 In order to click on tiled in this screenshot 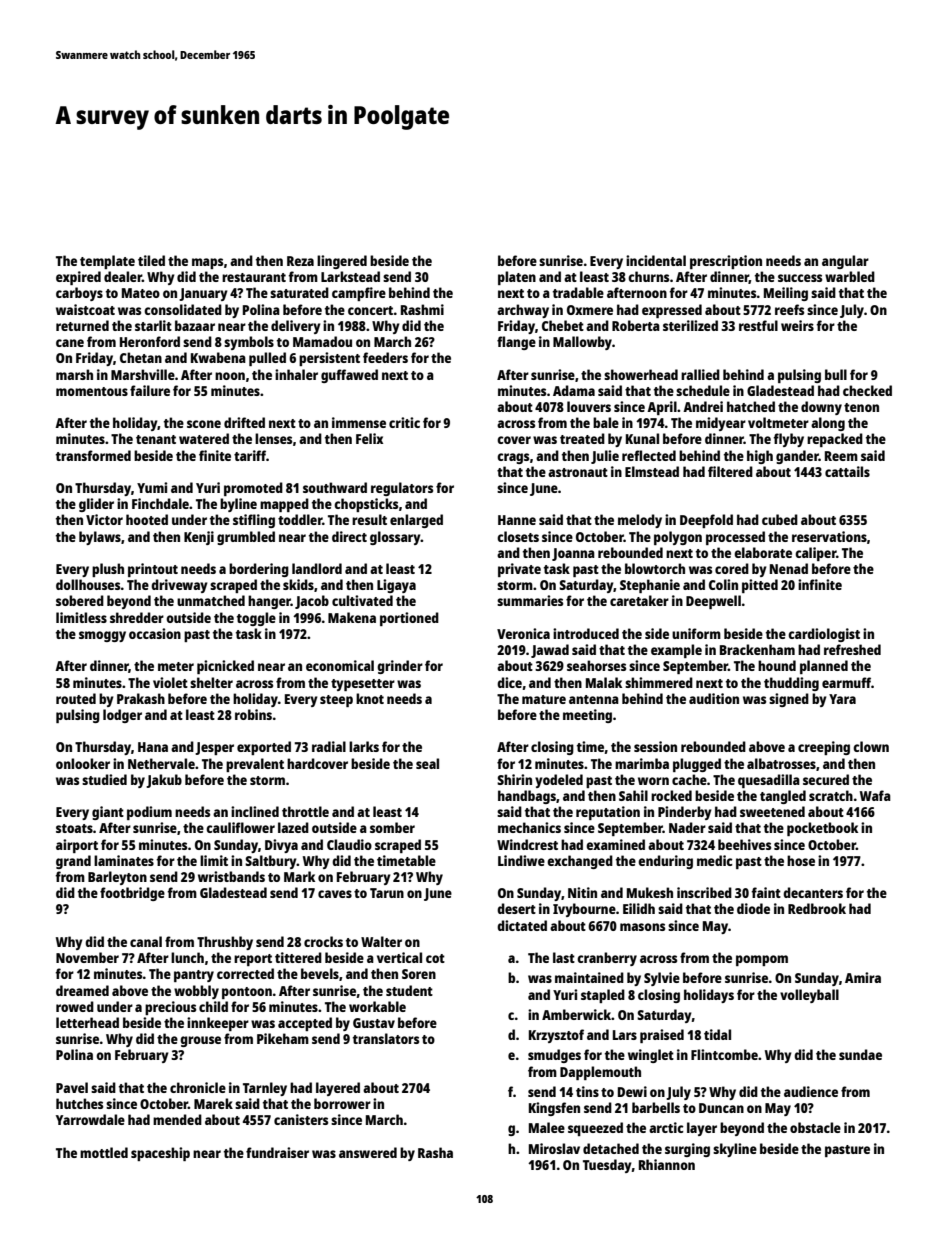, I will do `click(151, 260)`.
